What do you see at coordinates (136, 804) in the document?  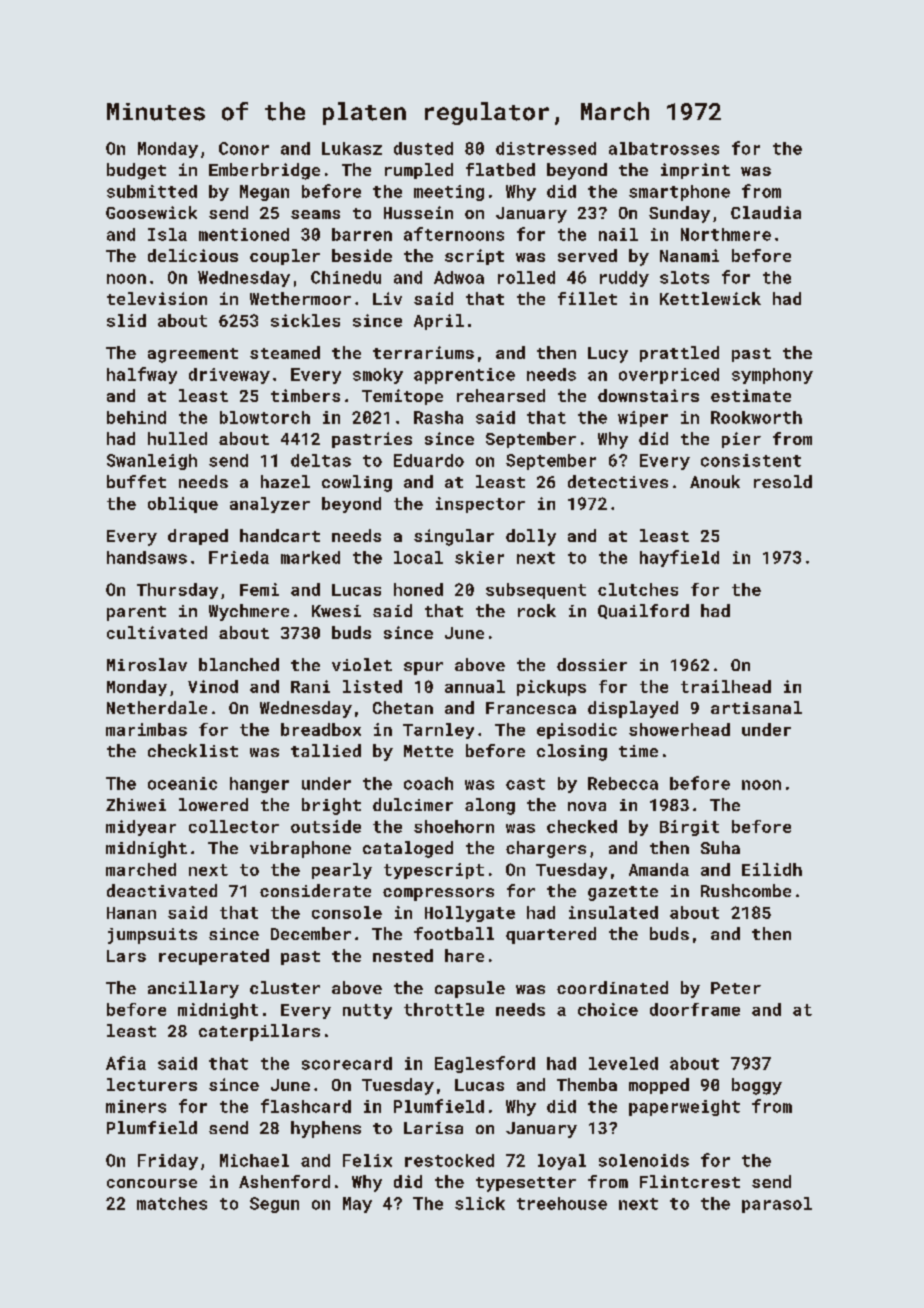 I see `Zhiwei` at bounding box center [136, 804].
